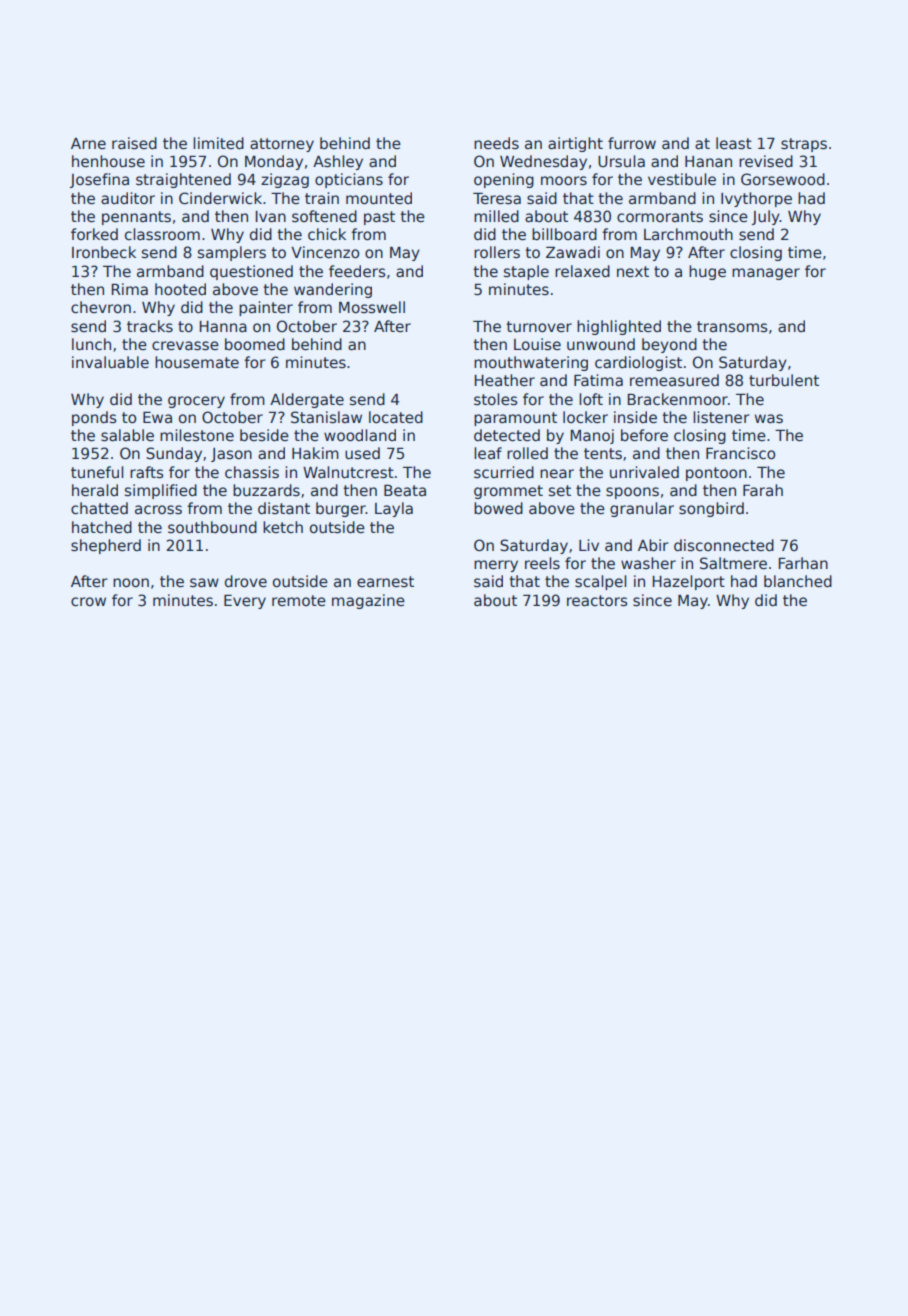  Describe the element at coordinates (134, 143) in the image. I see `raised` at that location.
